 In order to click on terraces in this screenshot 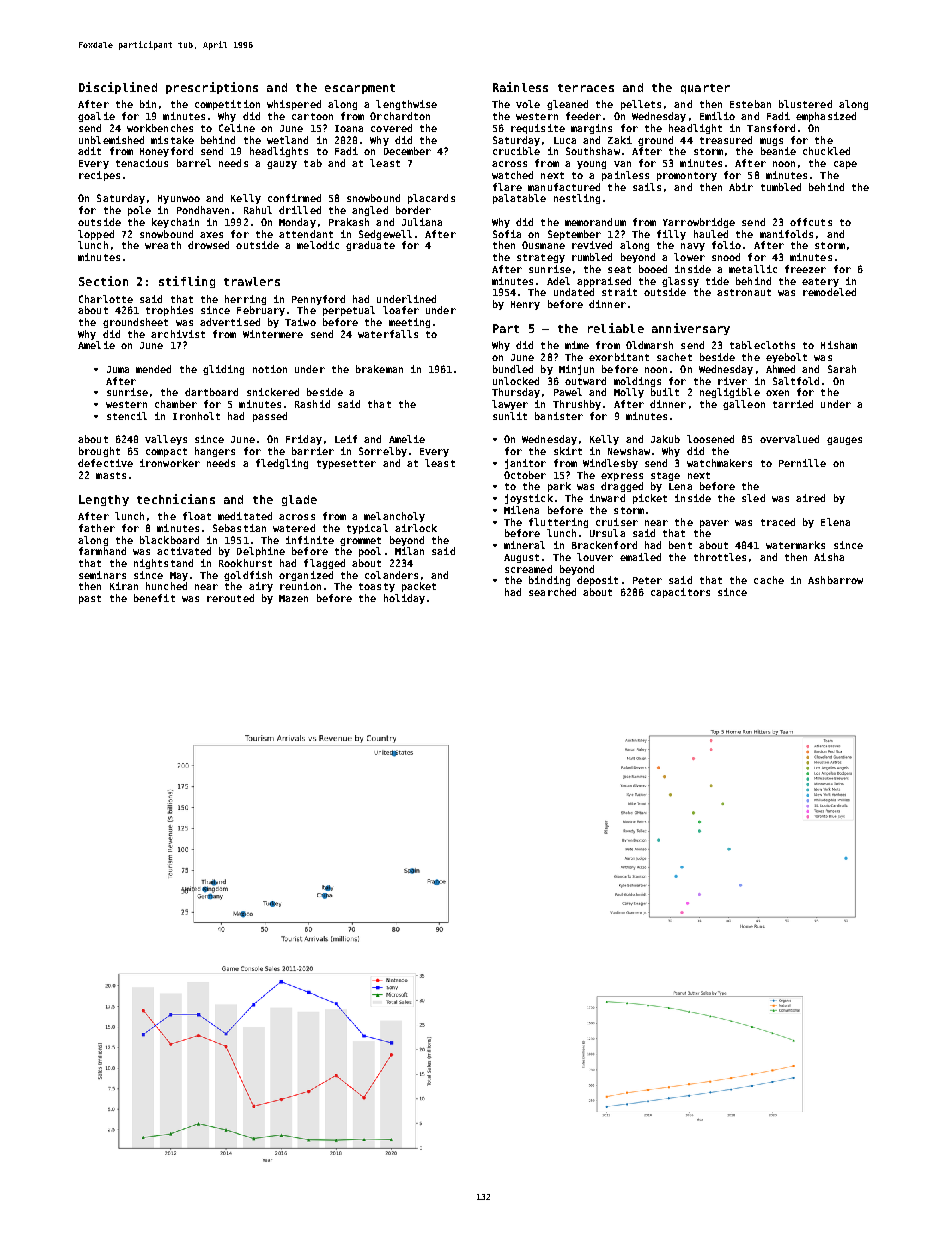, I will do `click(586, 88)`.
